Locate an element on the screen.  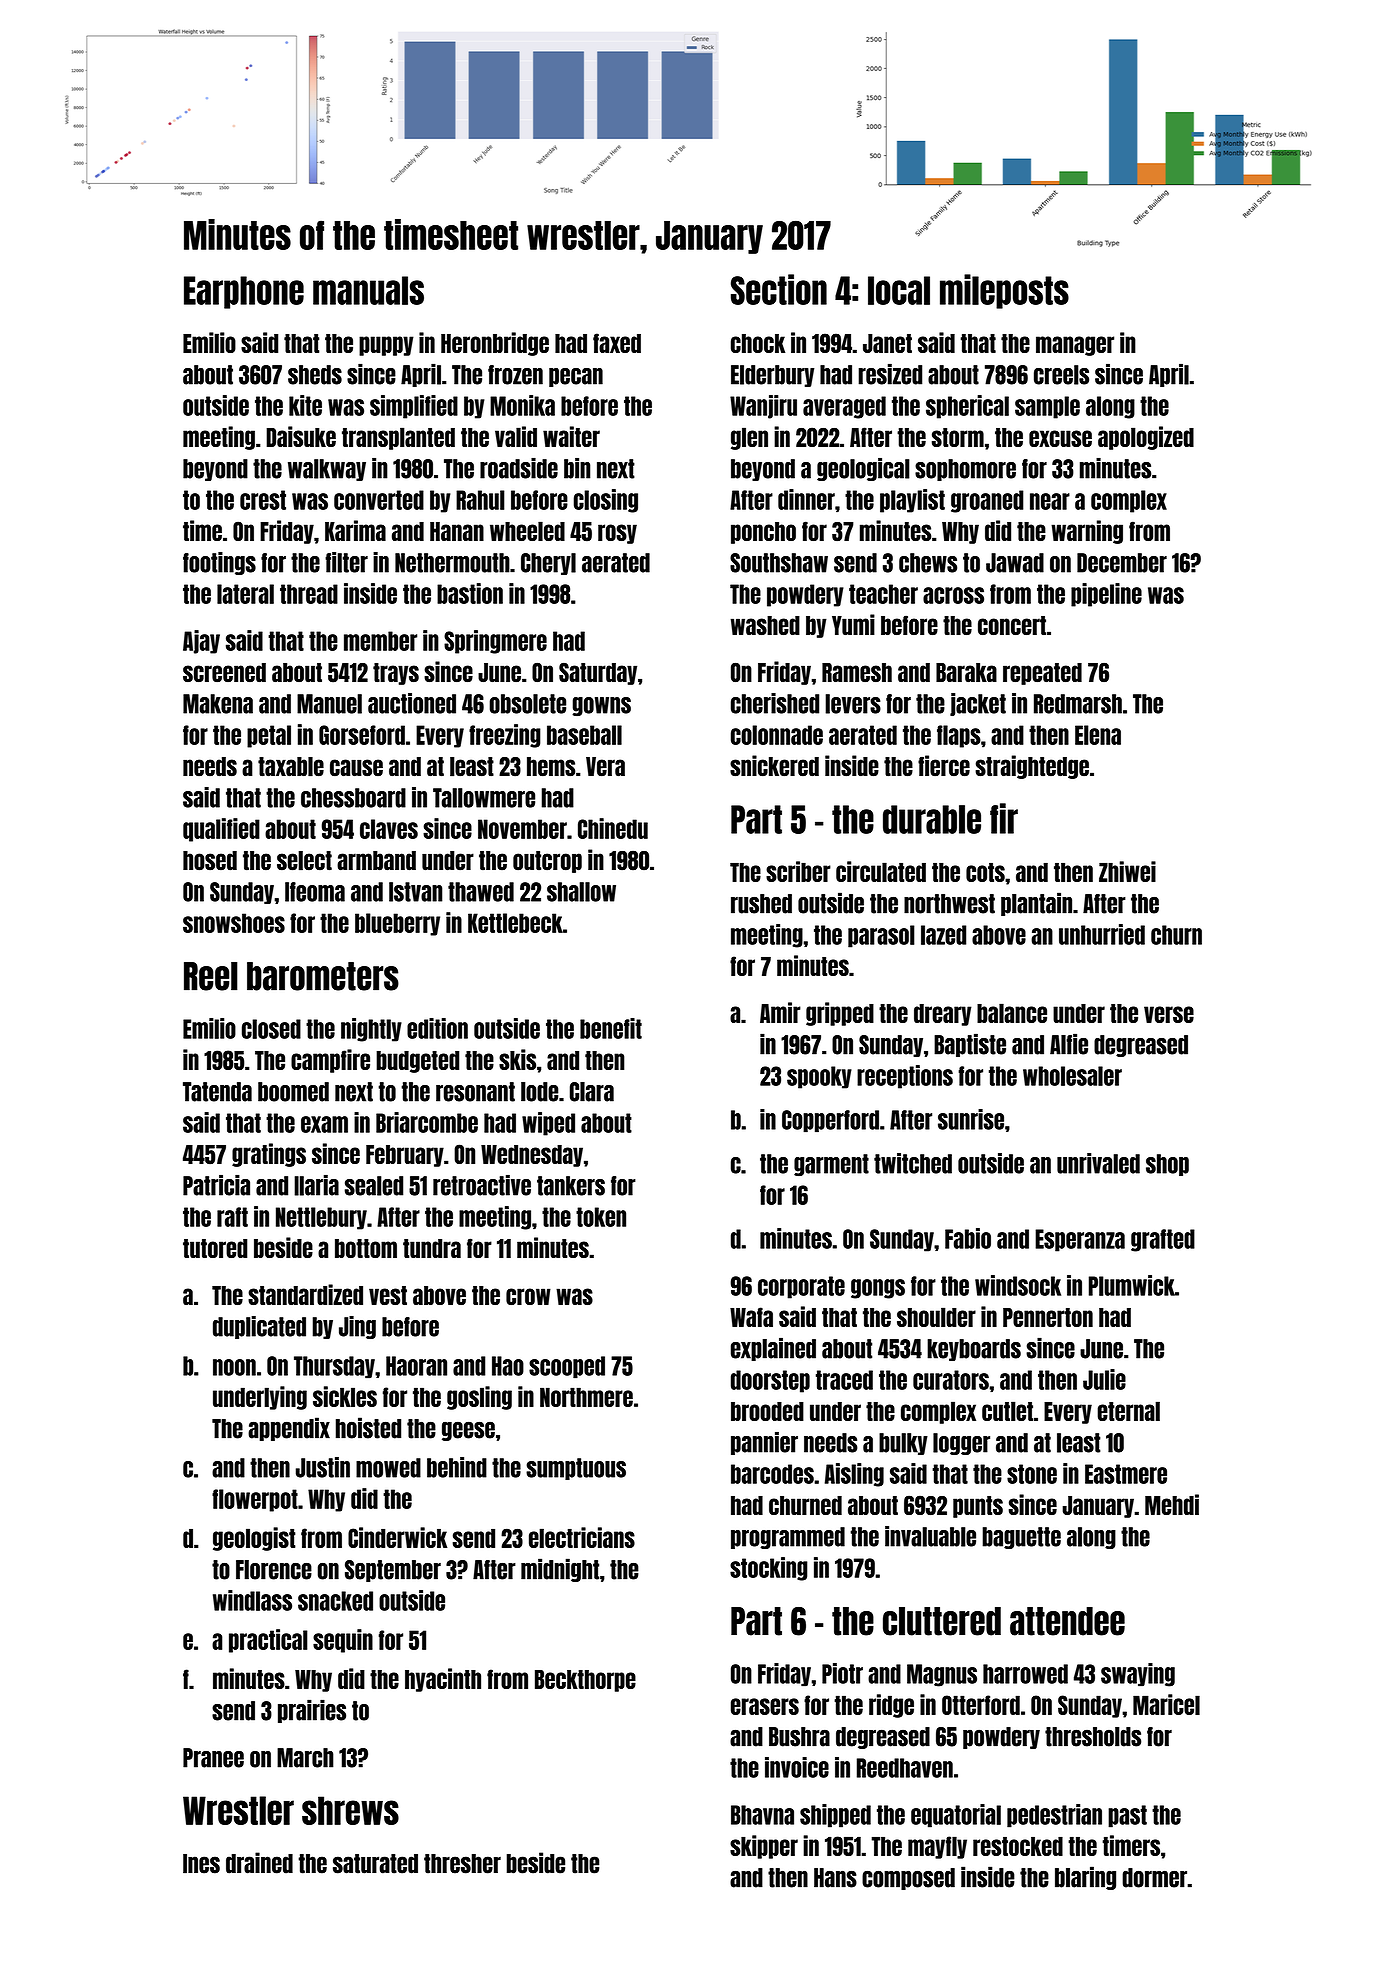
manuals is located at coordinates (368, 290).
